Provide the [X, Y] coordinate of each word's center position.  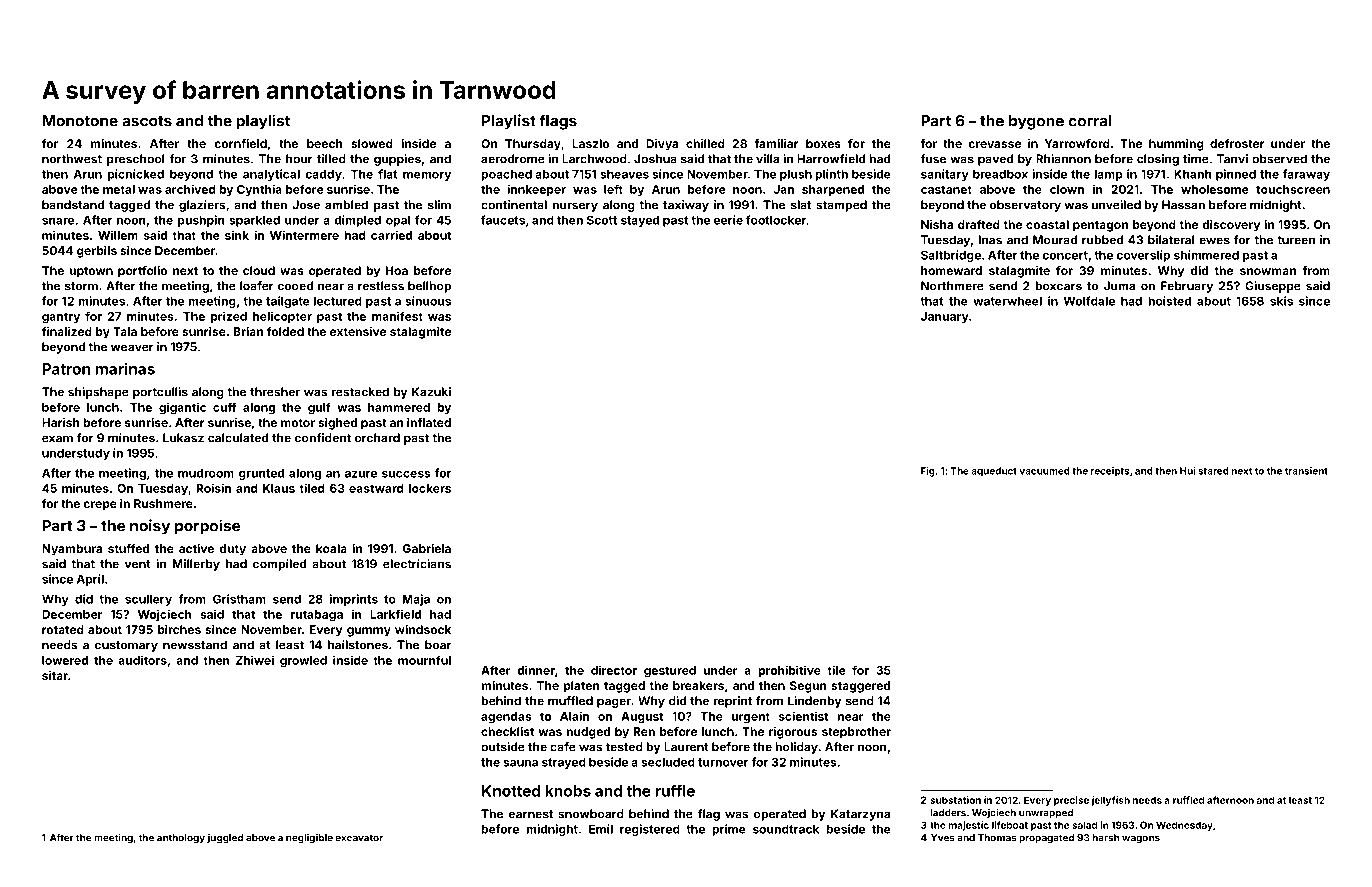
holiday [796, 748]
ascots [147, 121]
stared [1213, 471]
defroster [1237, 143]
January [945, 317]
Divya [662, 145]
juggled [225, 839]
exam [57, 439]
